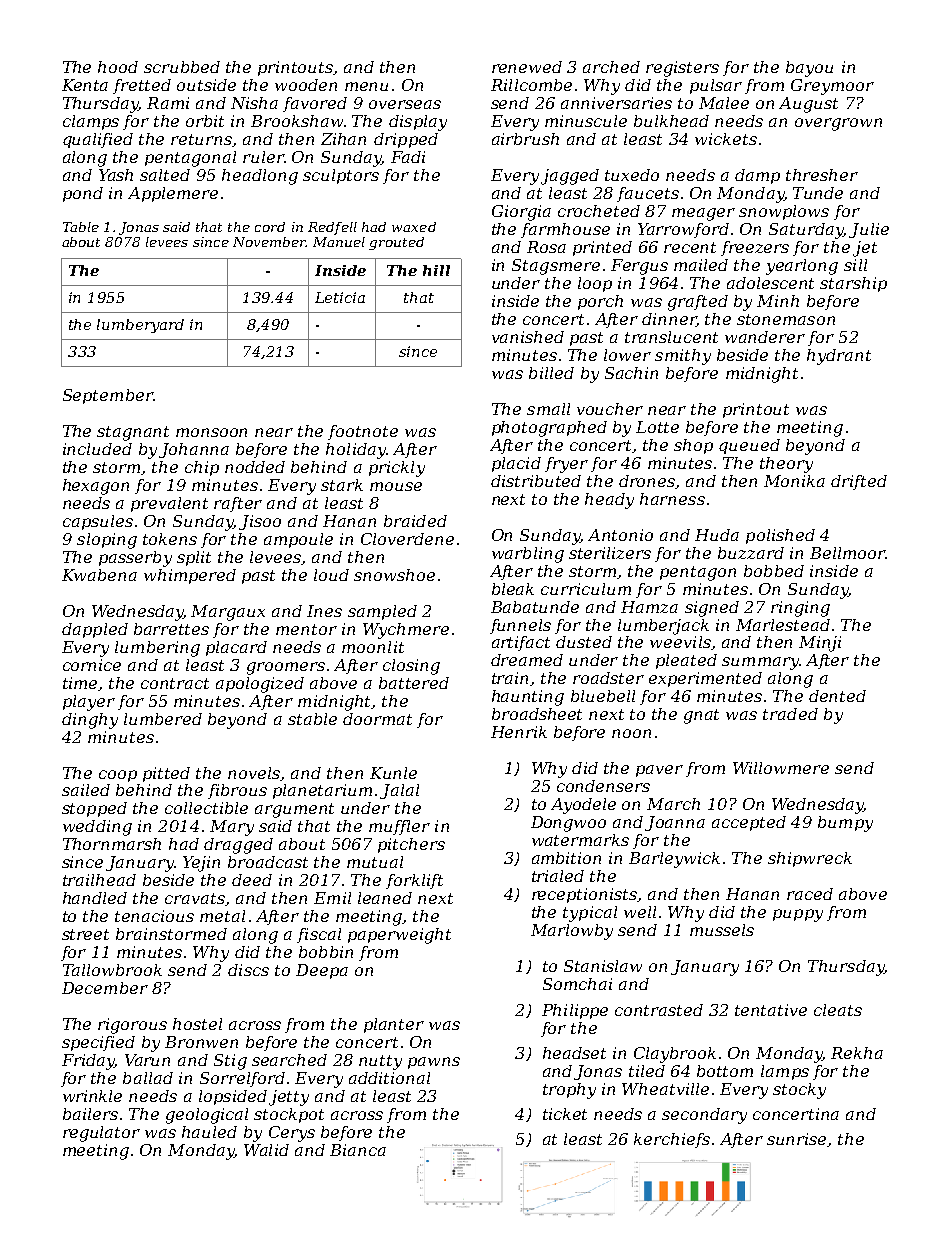 Image resolution: width=952 pixels, height=1233 pixels. Describe the element at coordinates (182, 67) in the screenshot. I see `scrubbed` at that location.
